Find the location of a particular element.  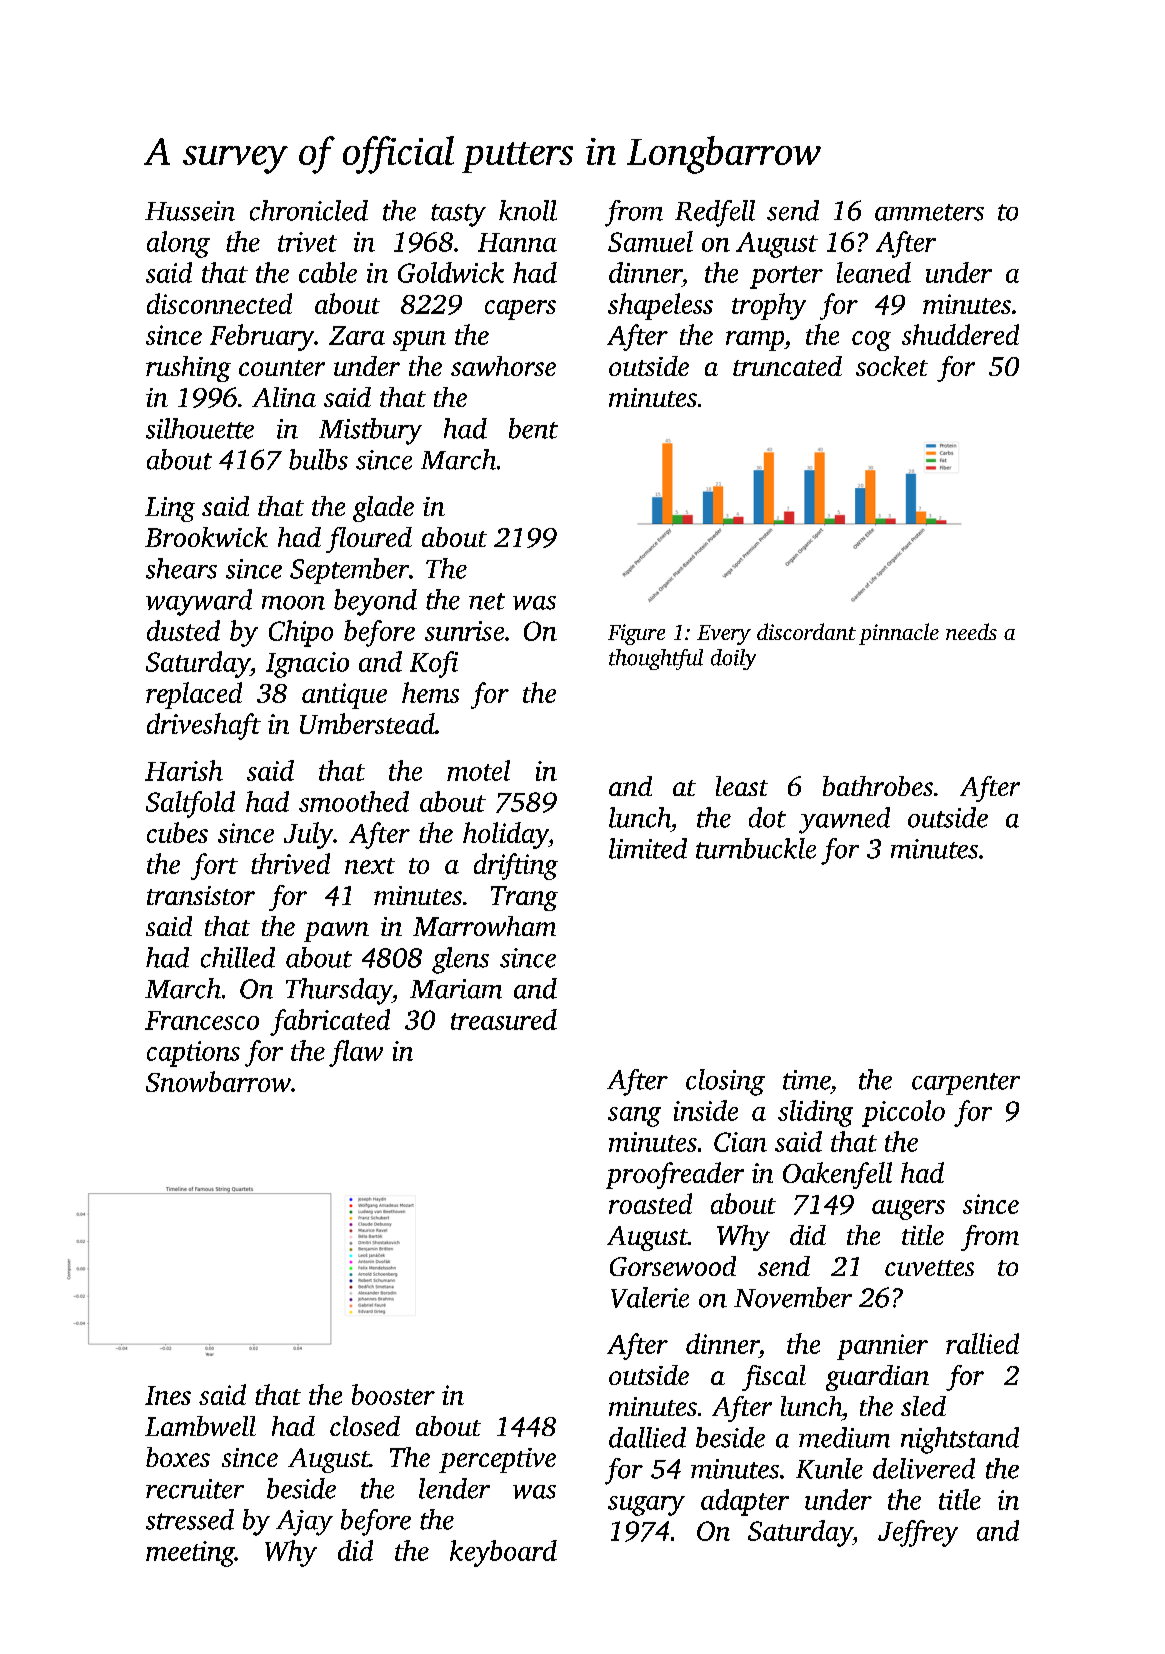

along is located at coordinates (178, 244).
